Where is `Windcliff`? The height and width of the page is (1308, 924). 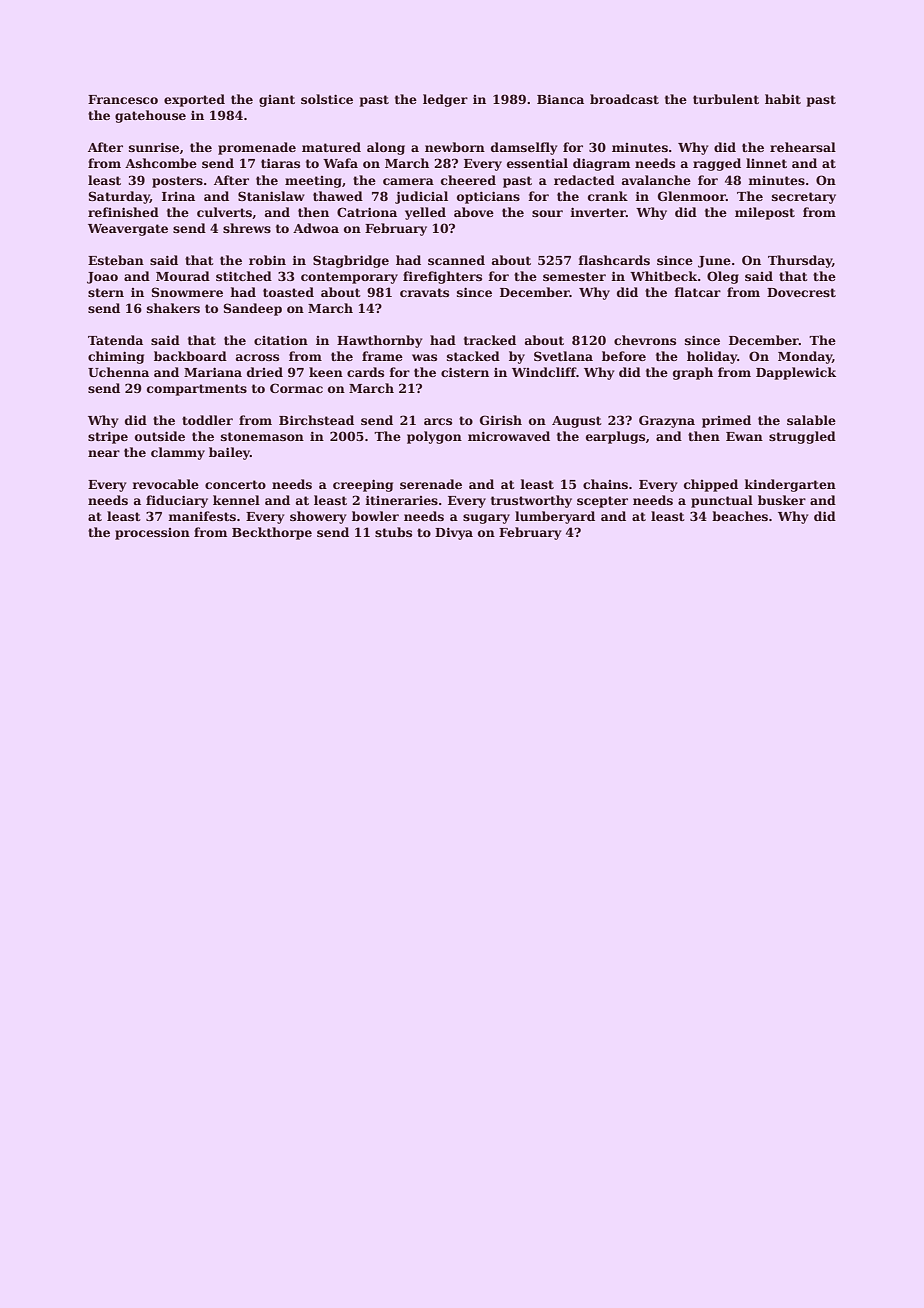
Windcliff is located at coordinates (544, 372).
